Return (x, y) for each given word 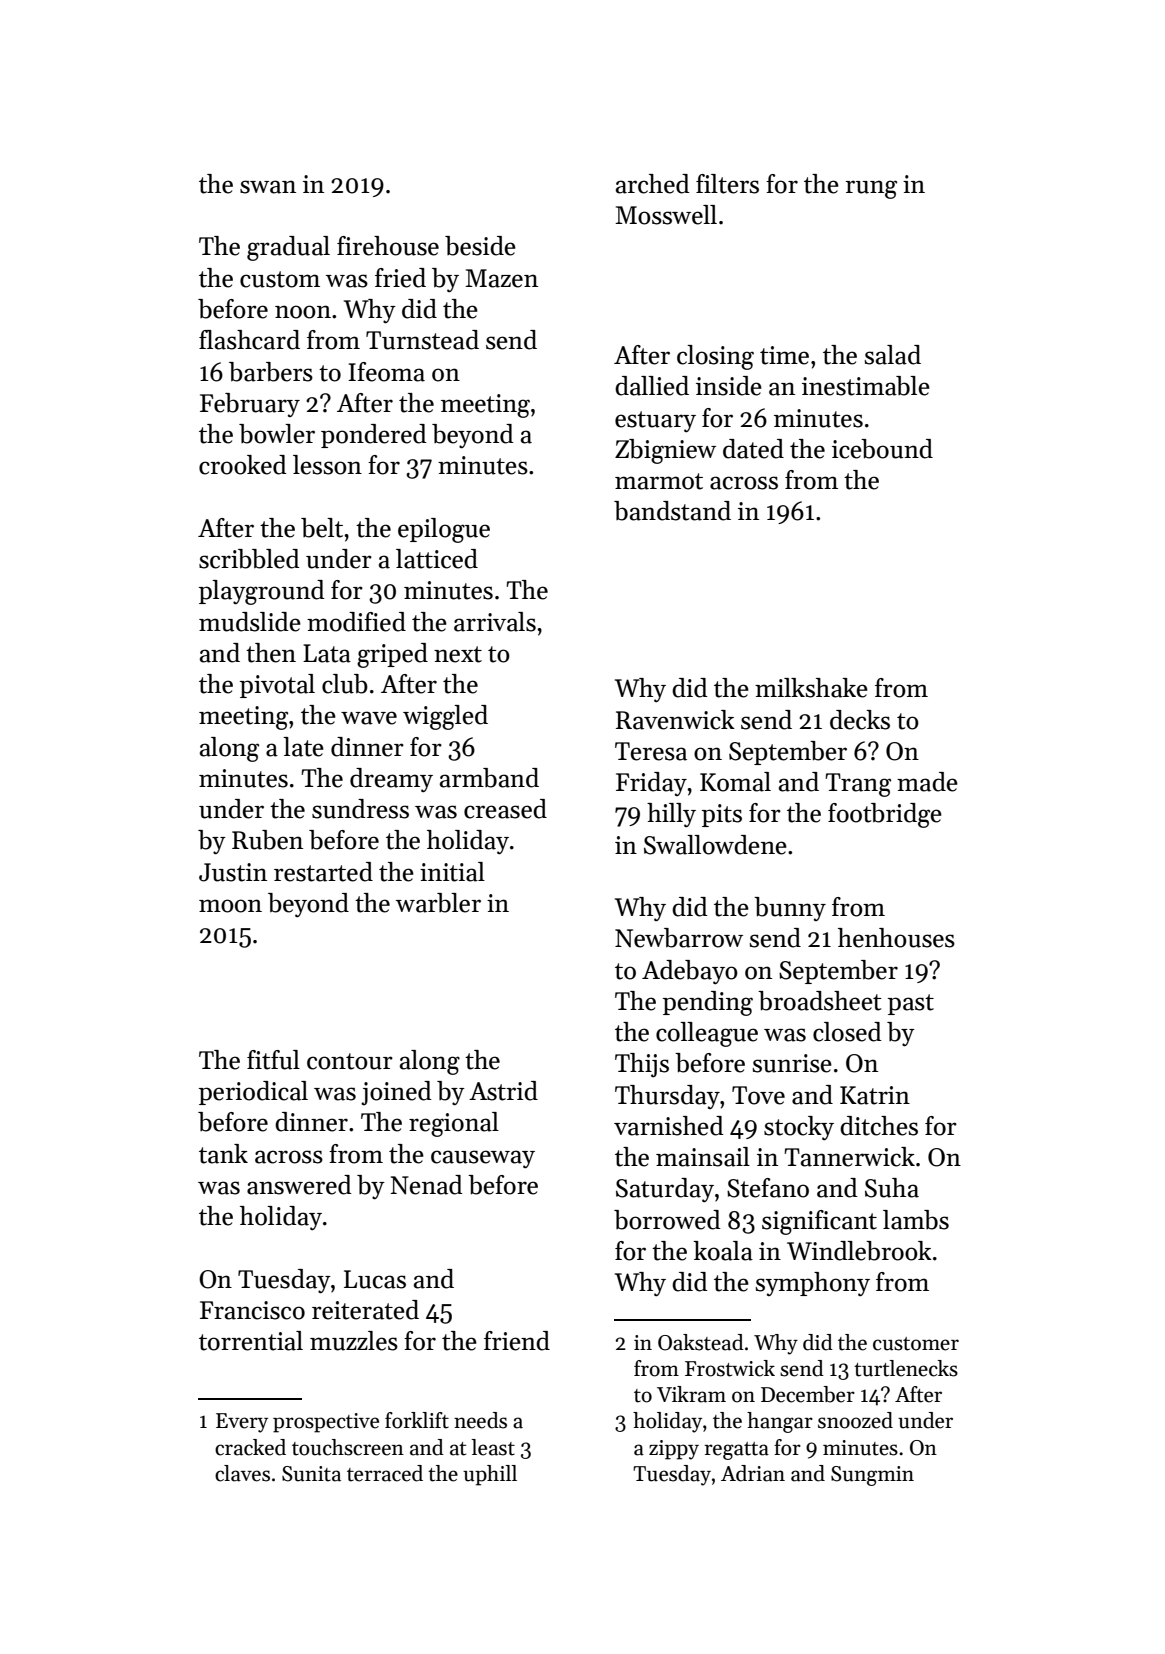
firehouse (388, 246)
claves (242, 1473)
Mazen (501, 278)
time (784, 355)
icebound (882, 449)
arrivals (495, 622)
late (303, 747)
